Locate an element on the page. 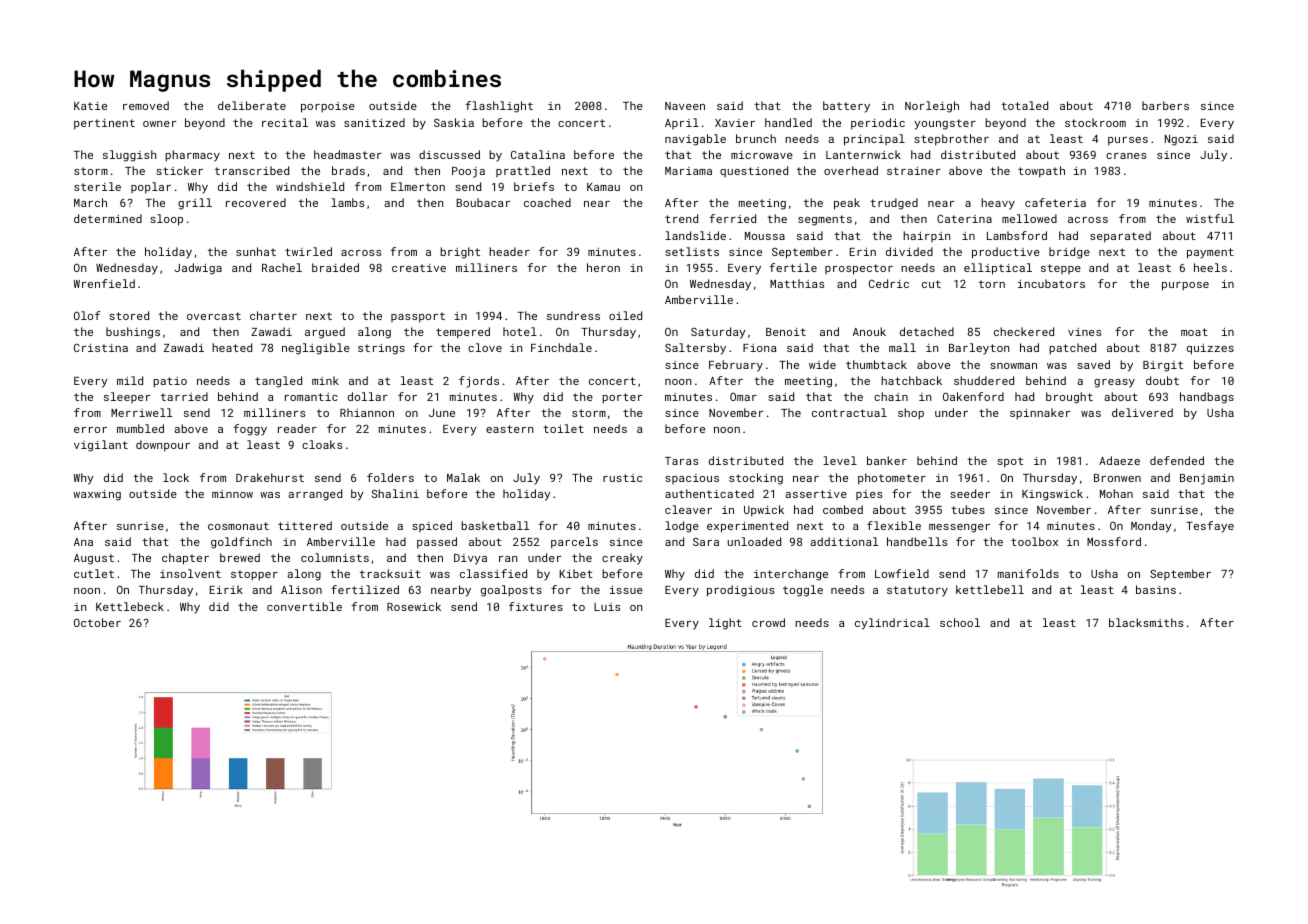 The width and height of the page is (1308, 924). spot is located at coordinates (1010, 462).
